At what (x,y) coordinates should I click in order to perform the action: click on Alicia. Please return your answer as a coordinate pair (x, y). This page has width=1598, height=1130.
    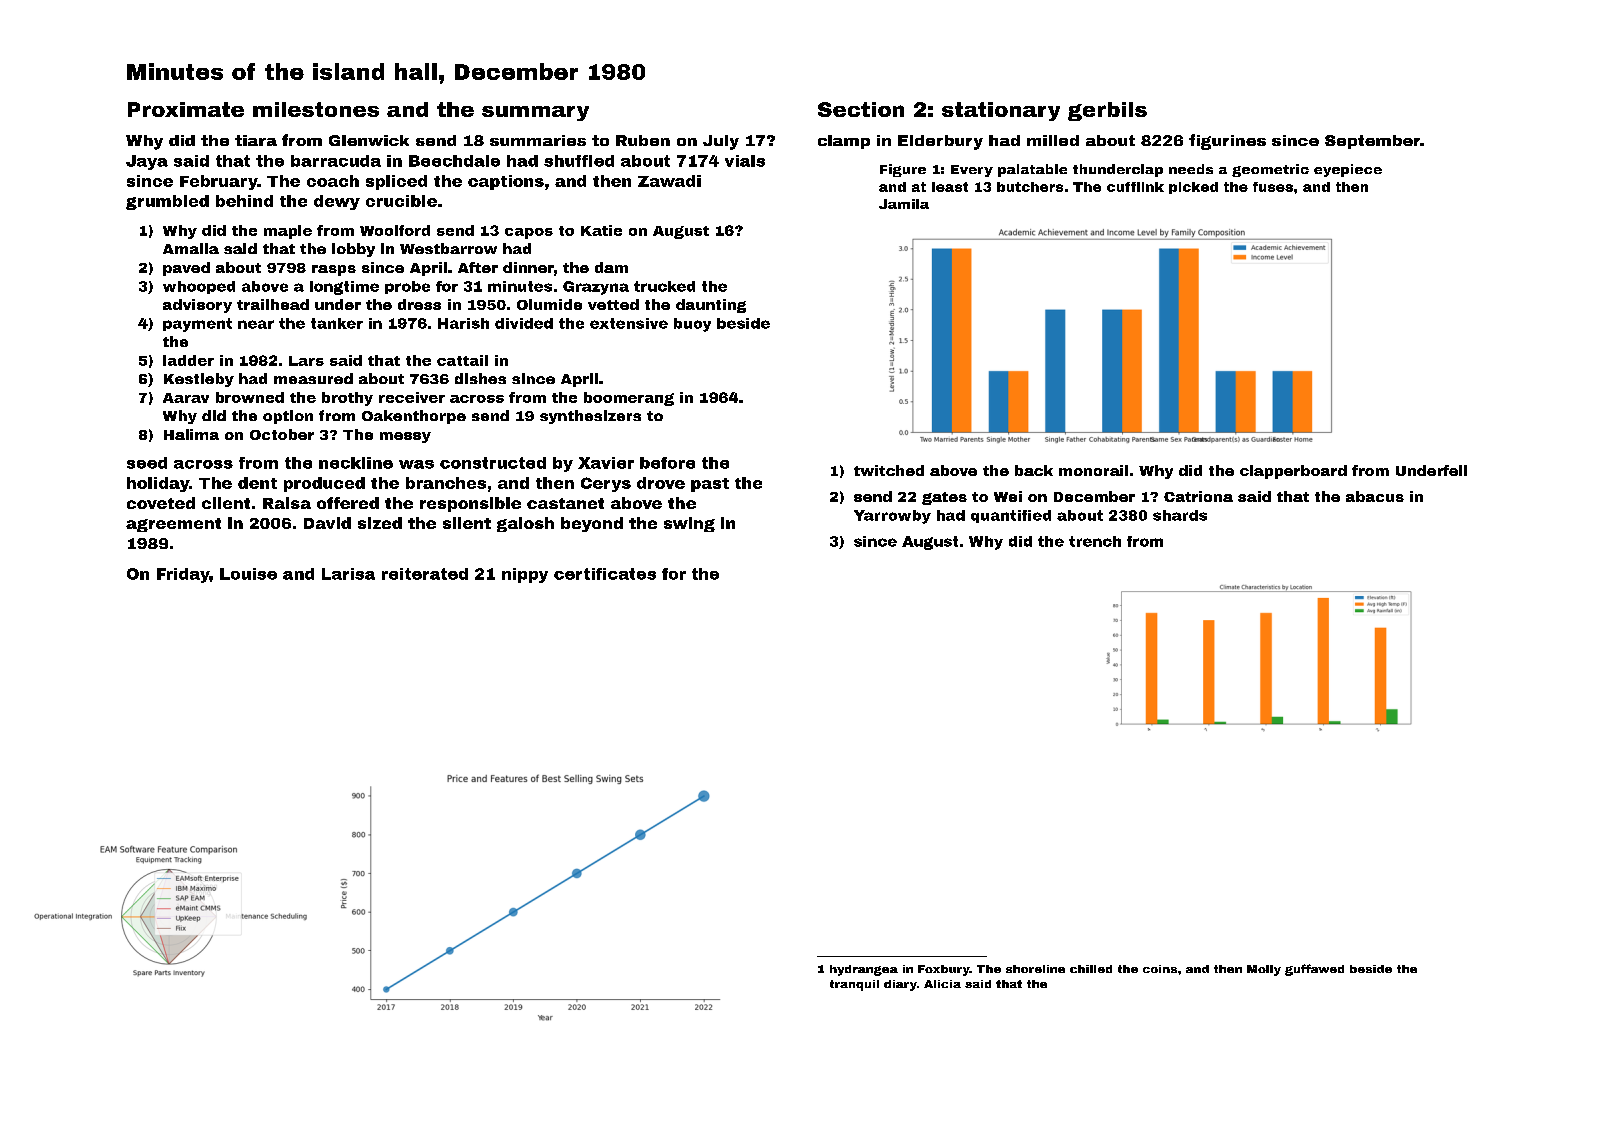
    Looking at the image, I should click on (942, 984).
